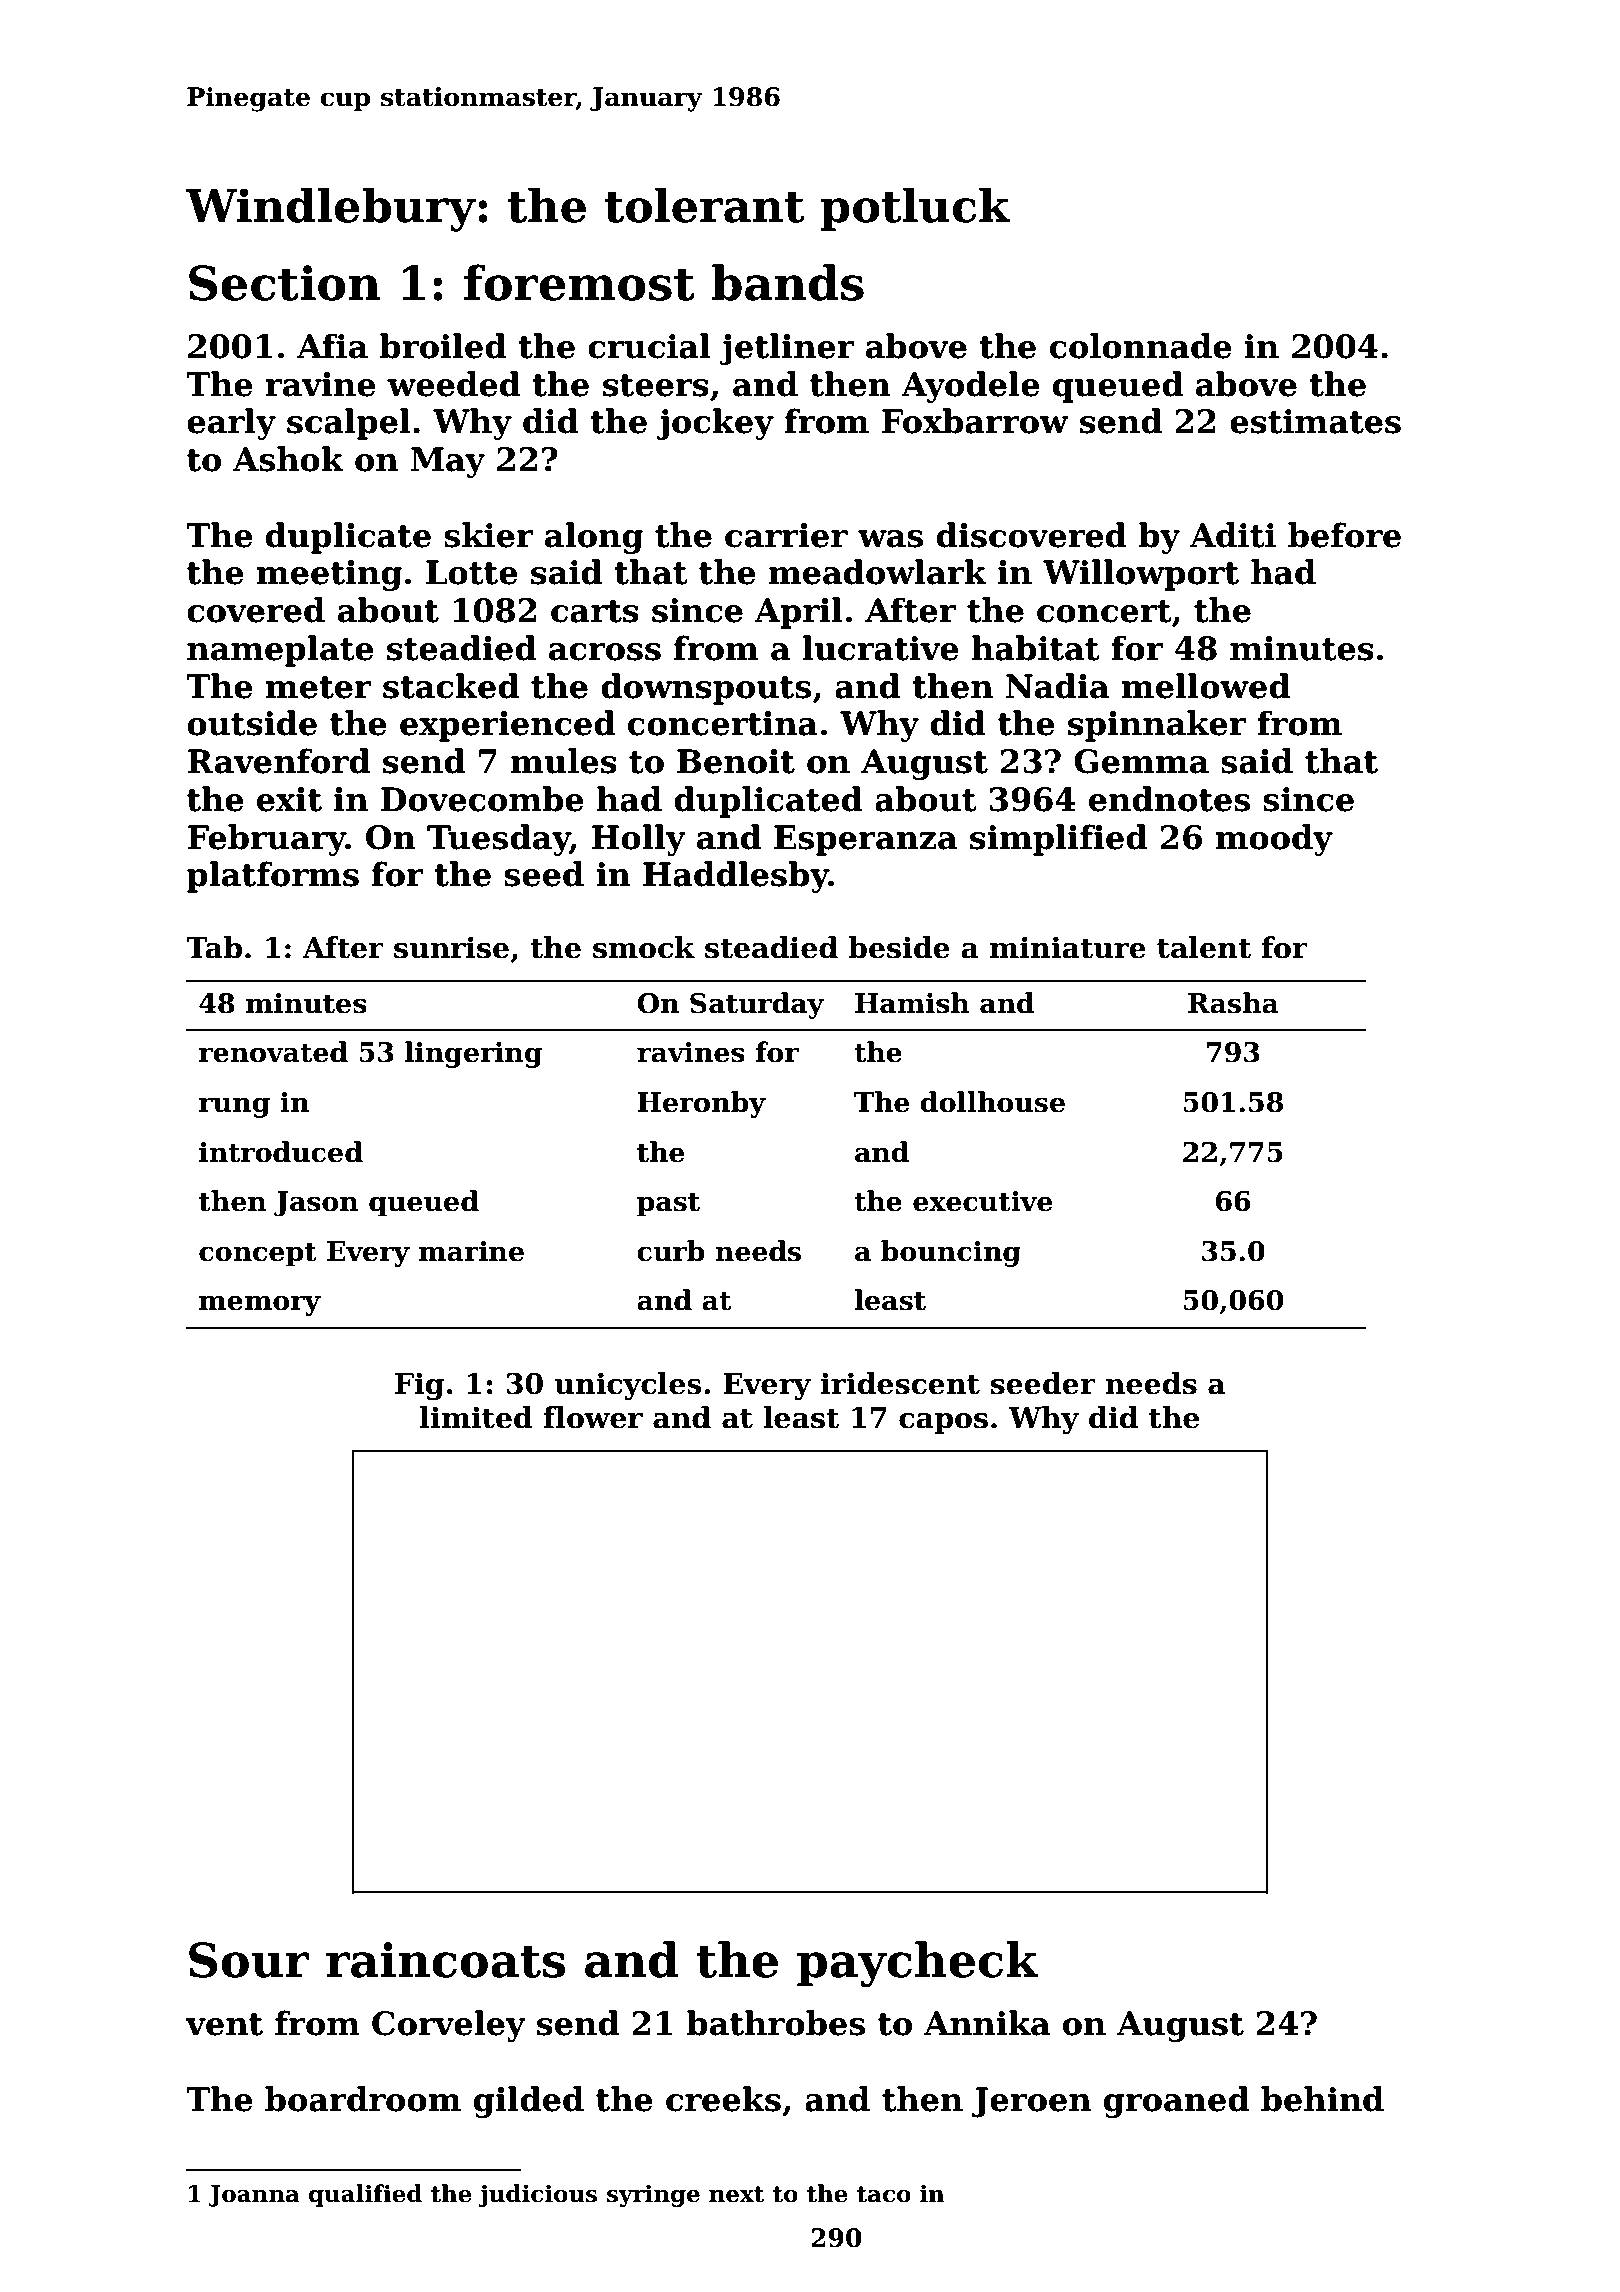  Describe the element at coordinates (224, 2024) in the screenshot. I see `vent` at that location.
